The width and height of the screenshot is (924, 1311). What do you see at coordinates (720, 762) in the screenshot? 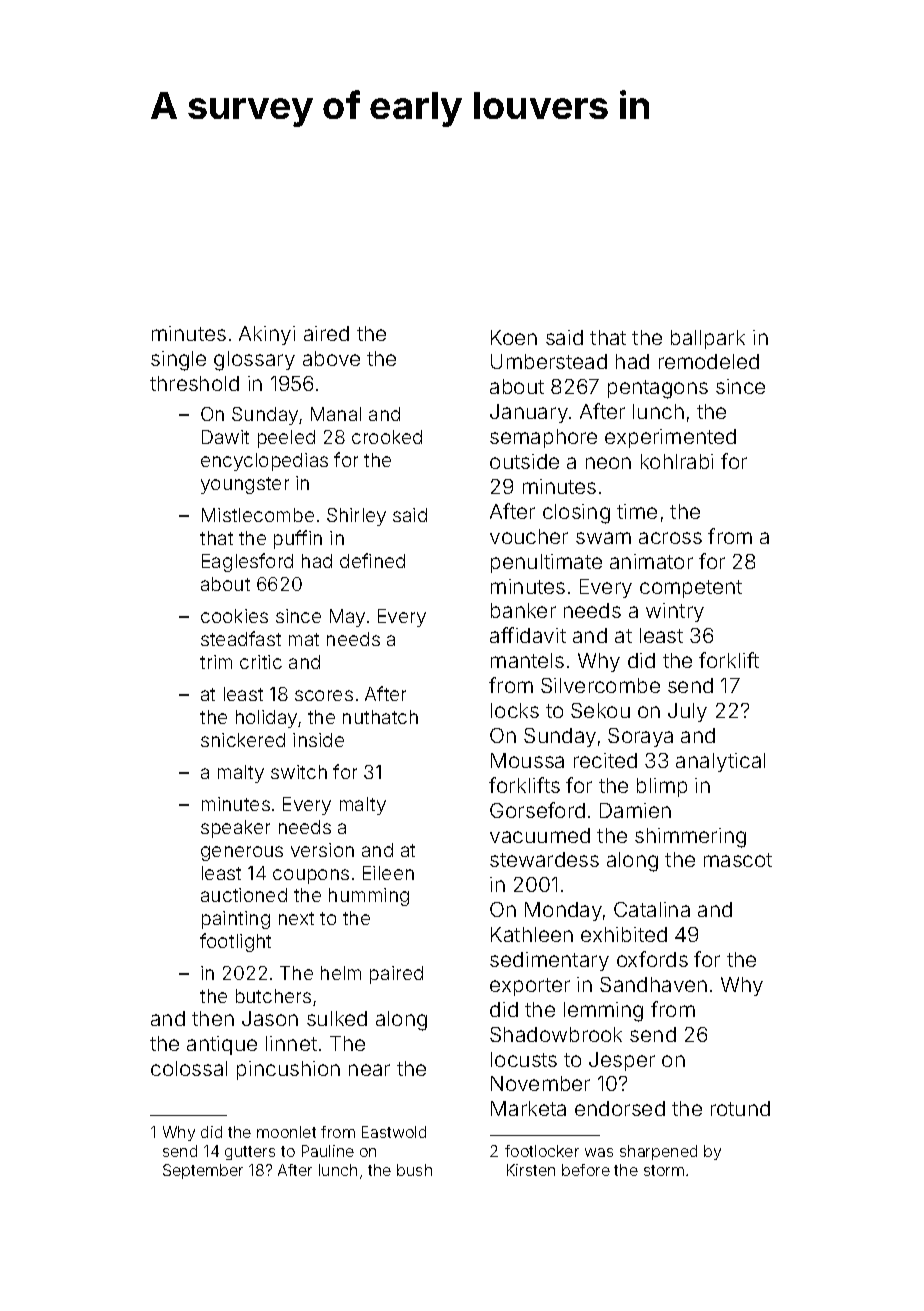
I see `analytical` at bounding box center [720, 762].
